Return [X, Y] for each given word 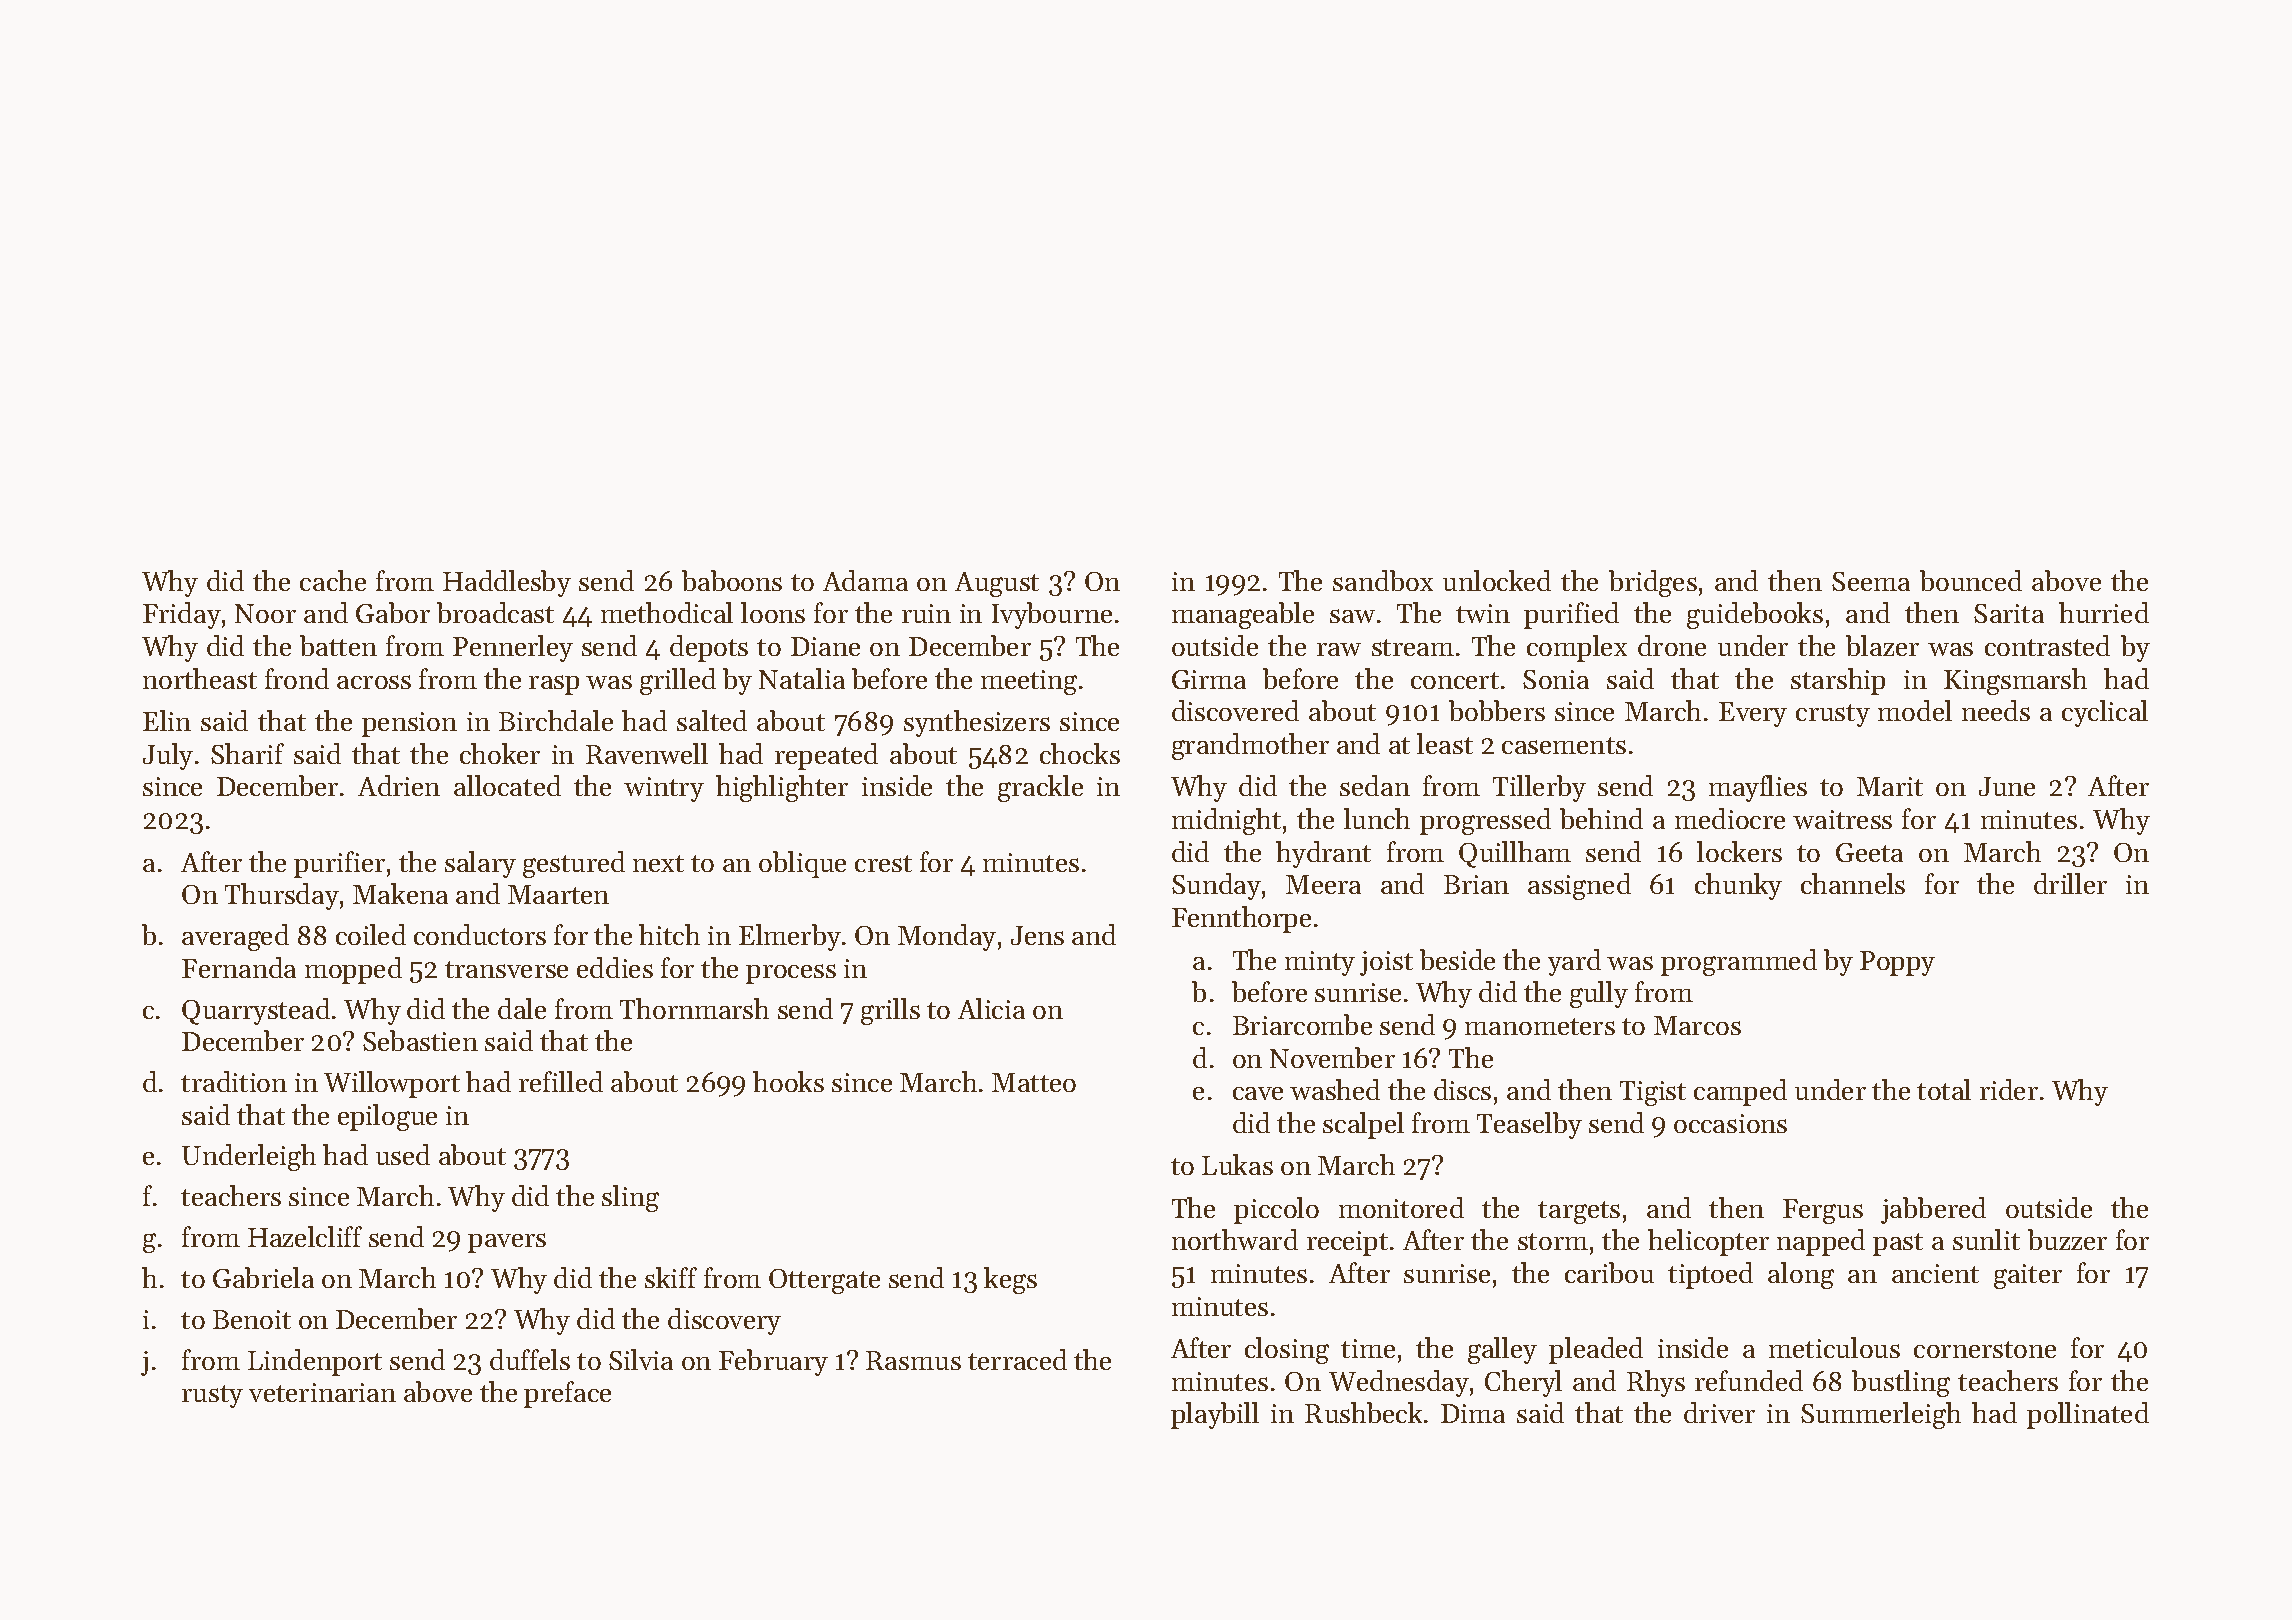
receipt [1347, 1243]
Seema [1871, 581]
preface [567, 1394]
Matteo [1034, 1082]
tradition [234, 1081]
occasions [1730, 1123]
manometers [1540, 1026]
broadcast [495, 612]
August [997, 584]
